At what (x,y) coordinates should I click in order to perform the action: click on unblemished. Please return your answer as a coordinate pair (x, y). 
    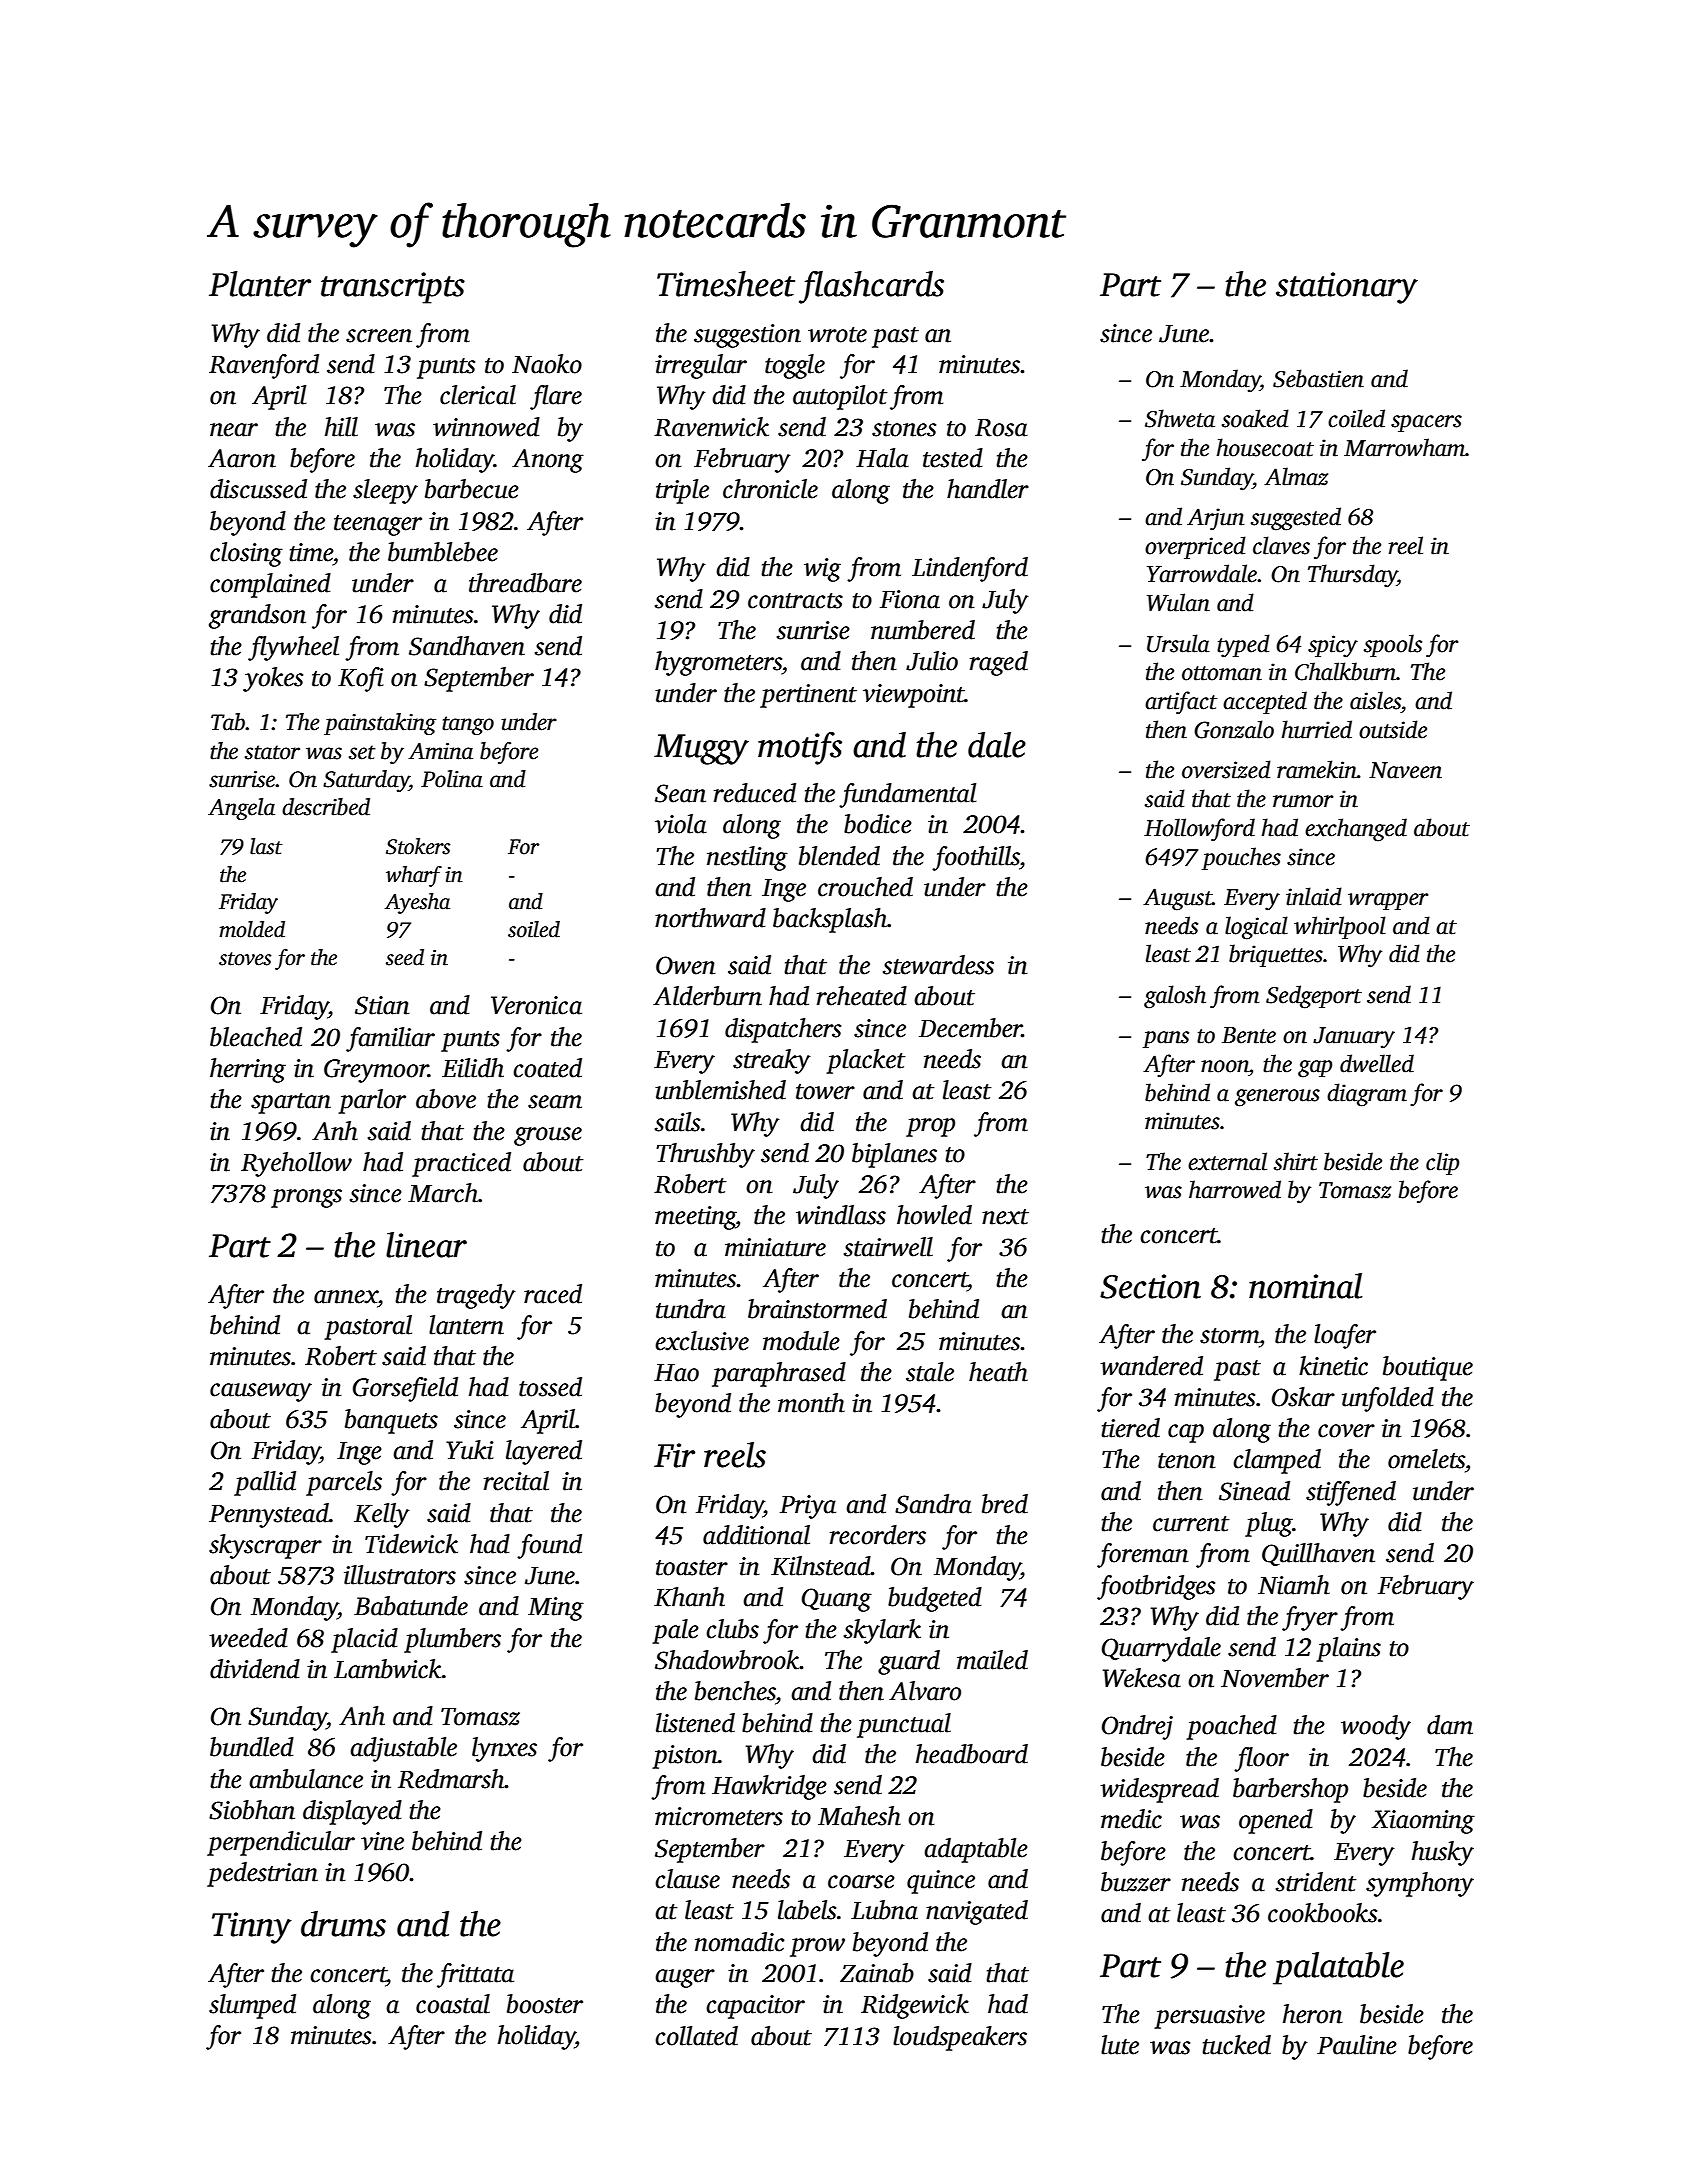
    Looking at the image, I should click on (720, 1090).
